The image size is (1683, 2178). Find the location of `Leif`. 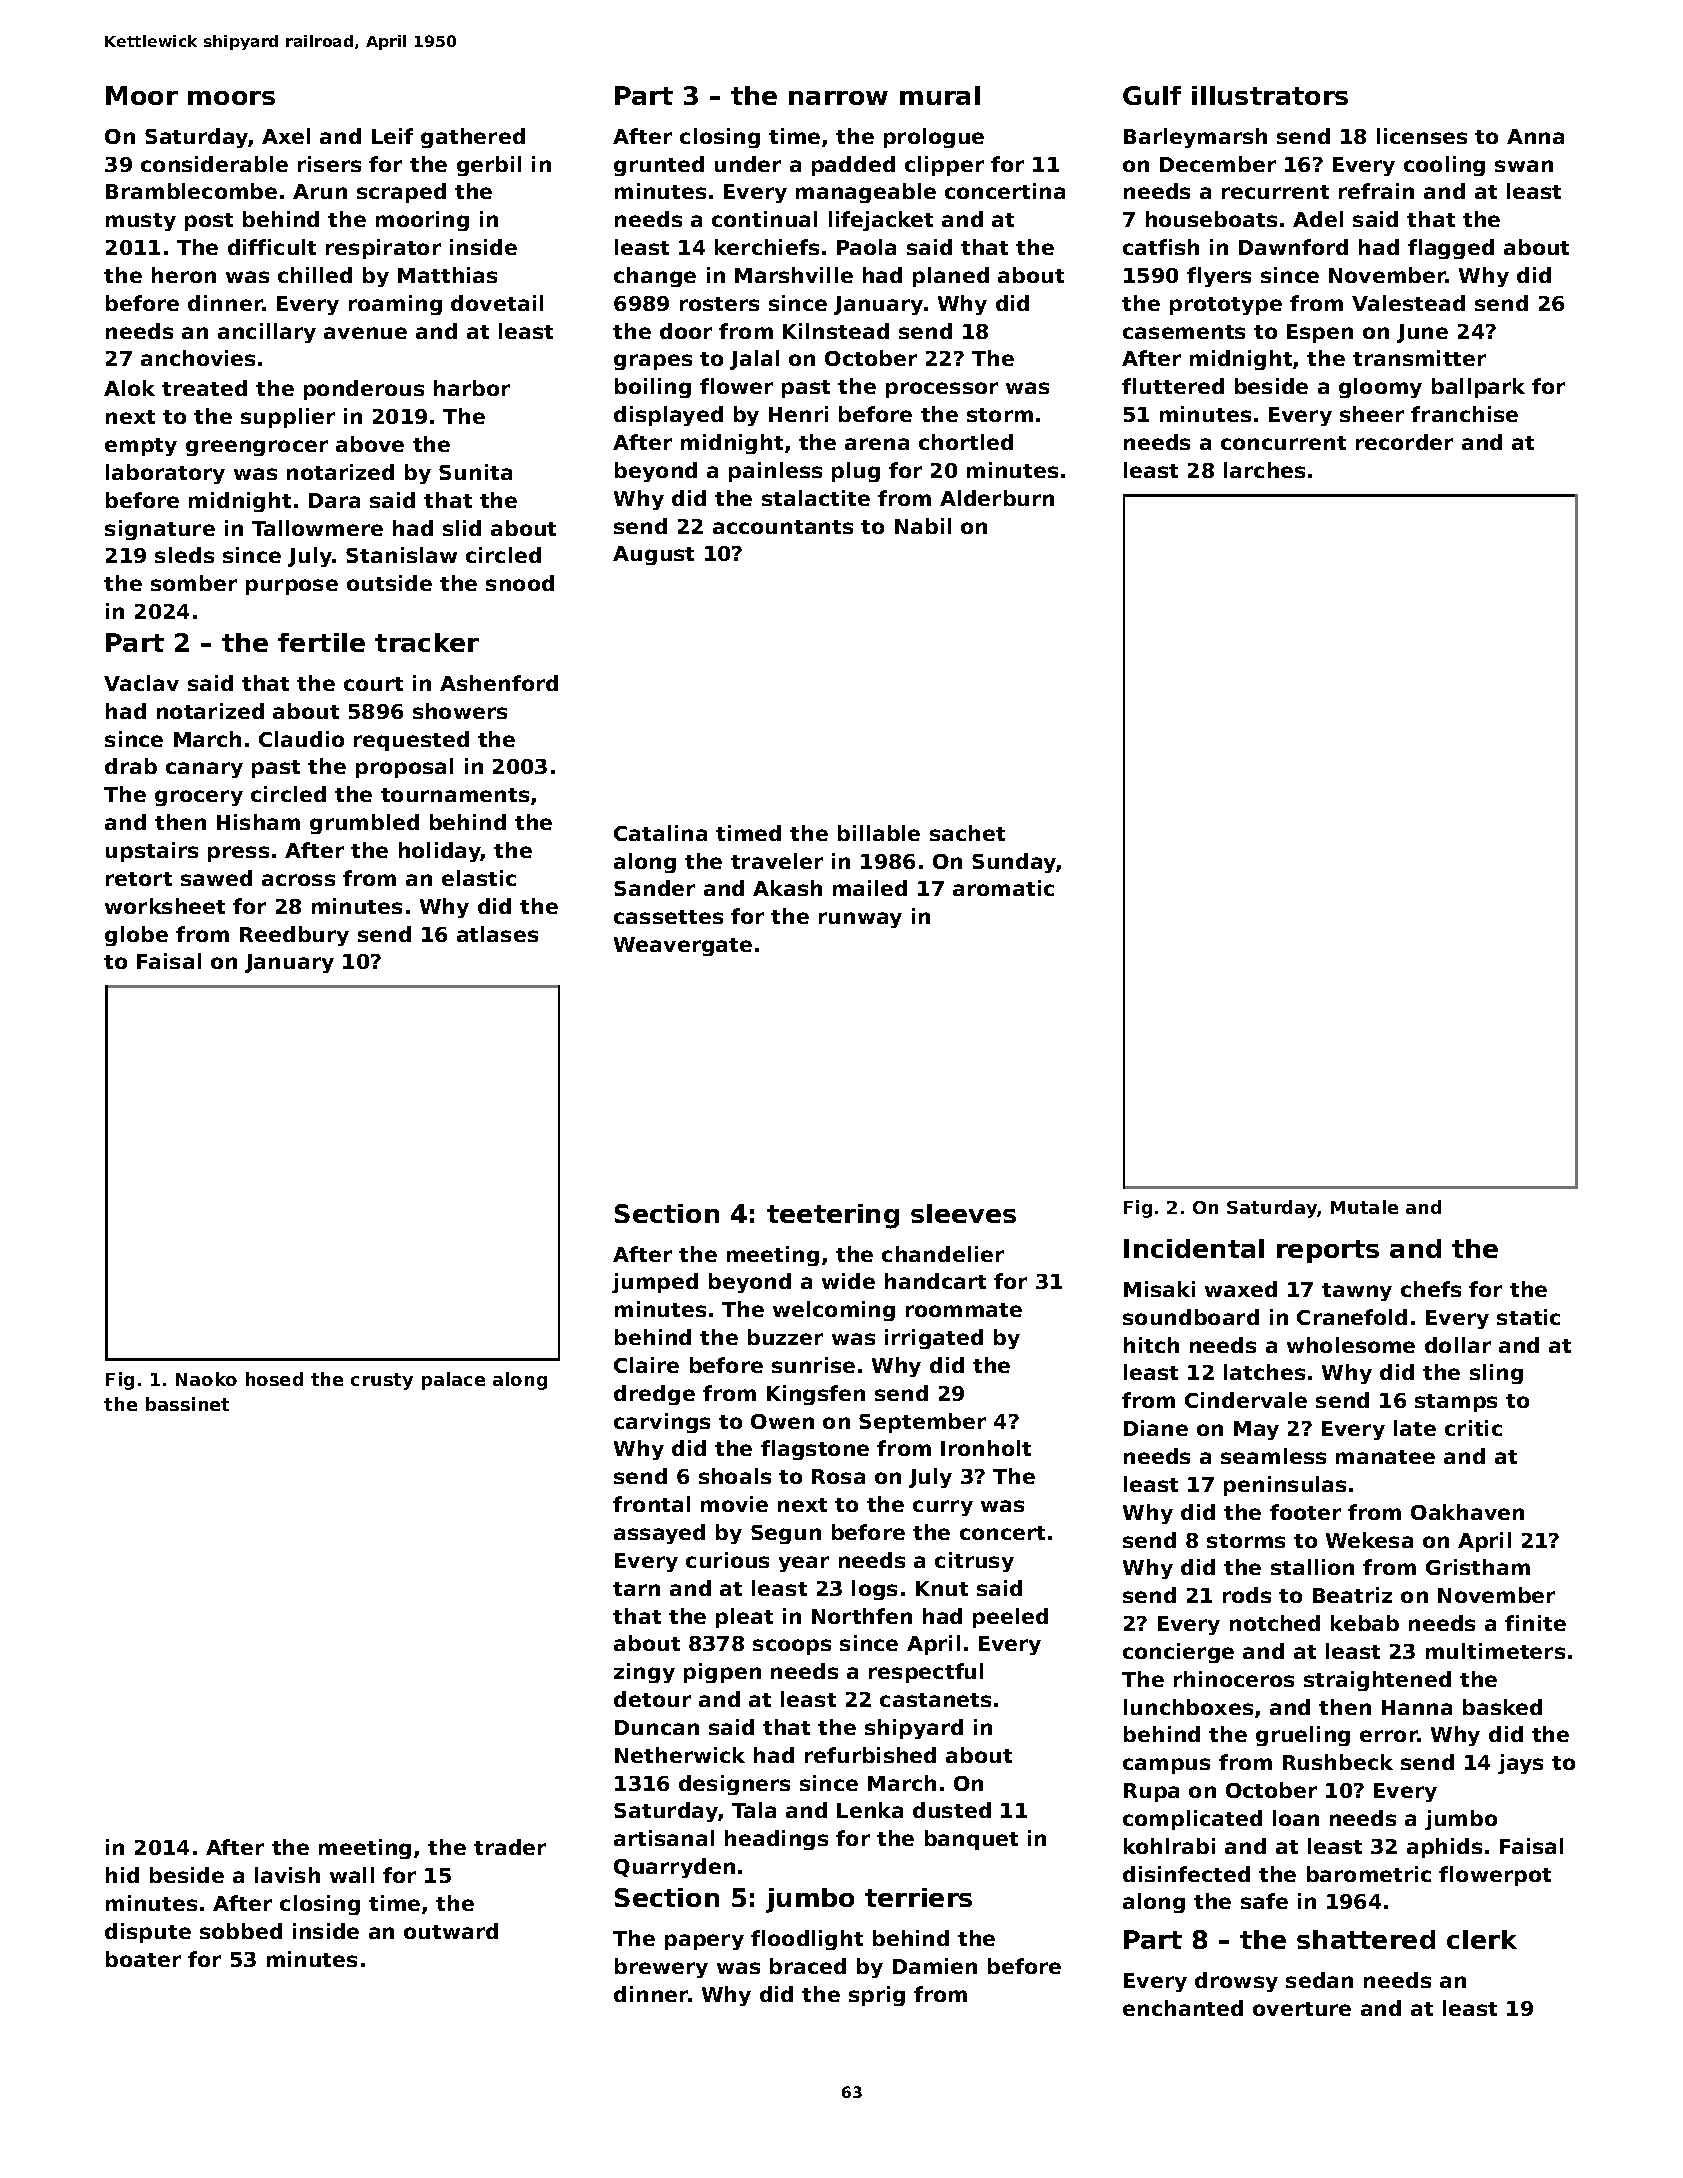

Leif is located at coordinates (392, 136).
